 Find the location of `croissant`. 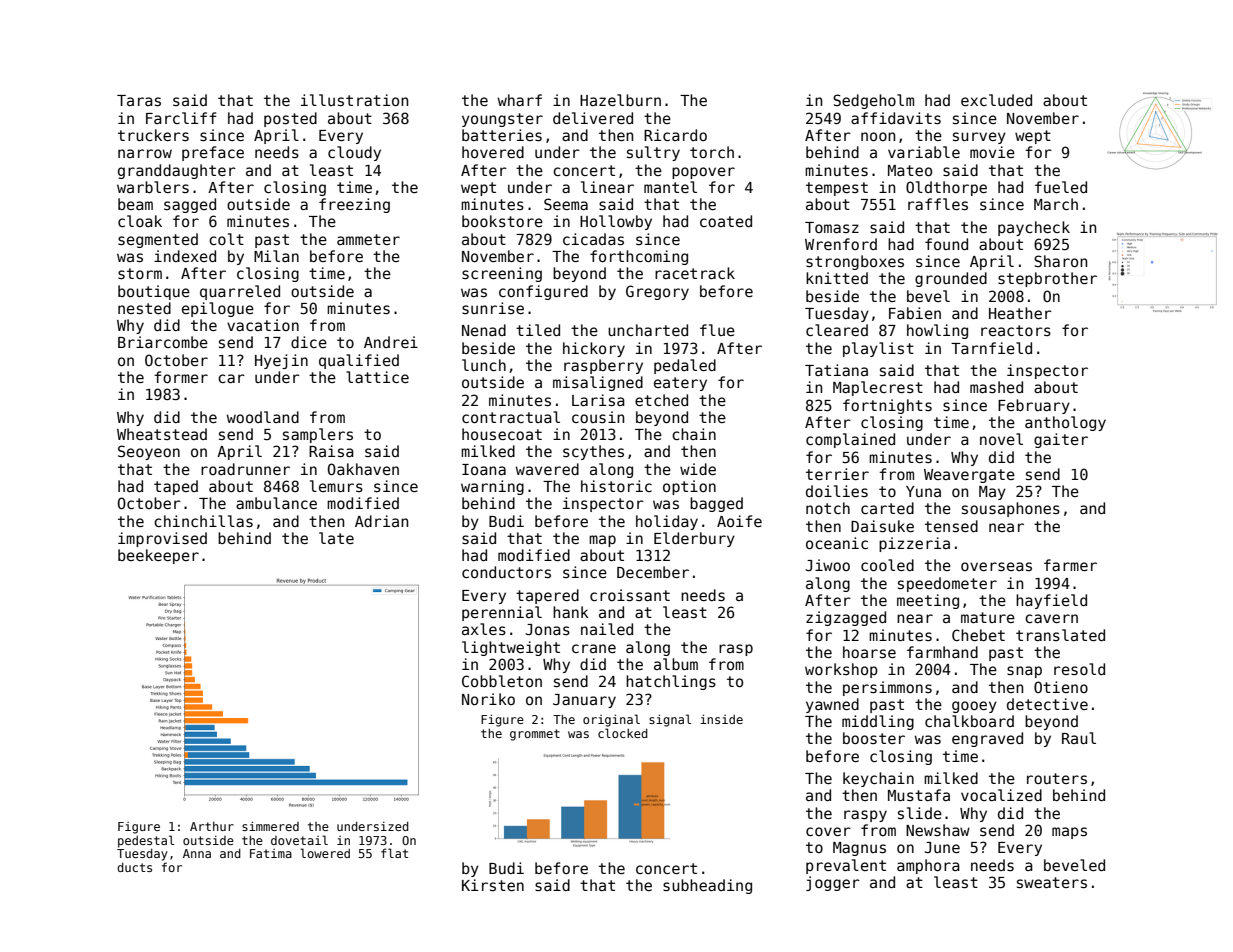

croissant is located at coordinates (630, 595).
